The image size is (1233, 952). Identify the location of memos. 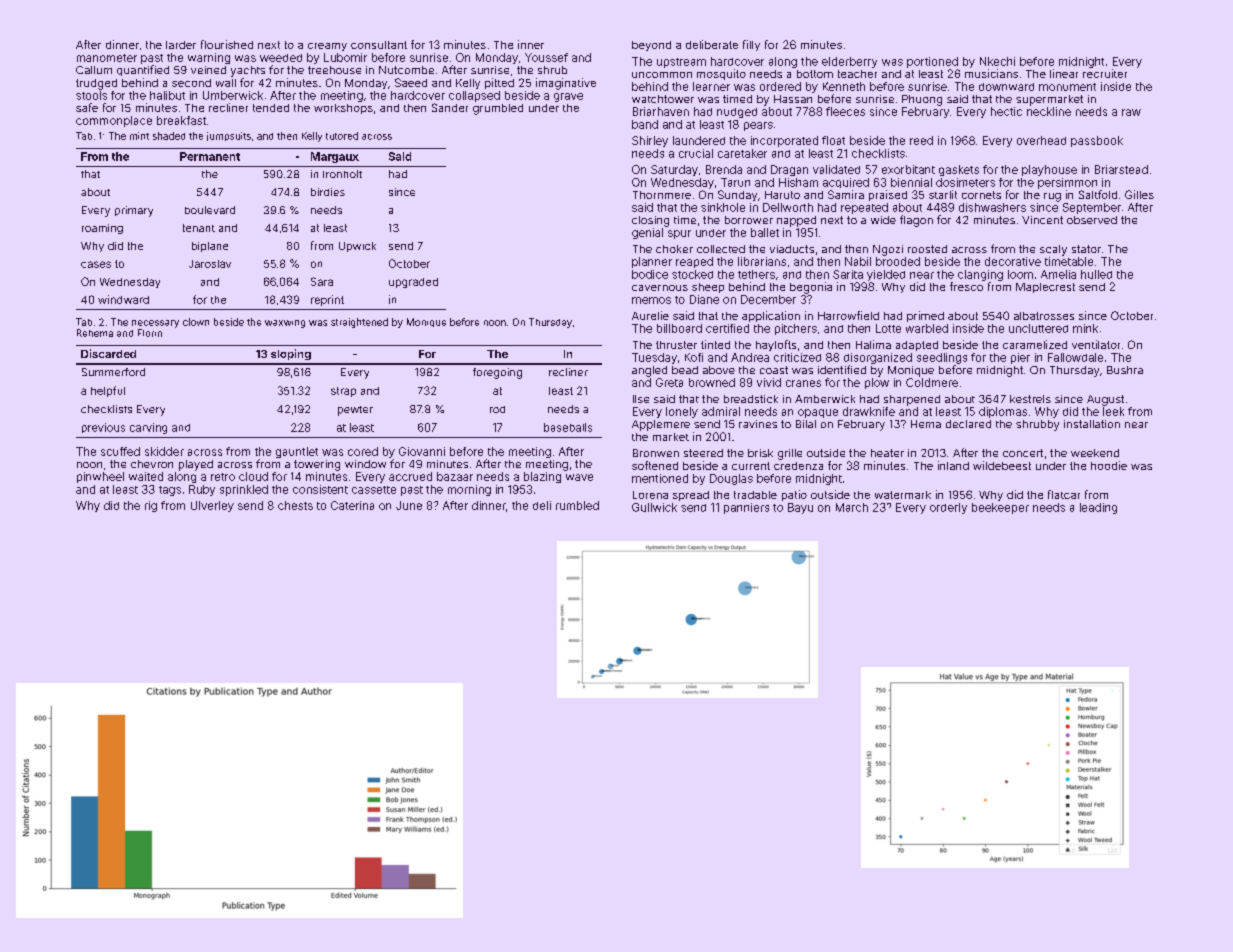
(651, 300).
